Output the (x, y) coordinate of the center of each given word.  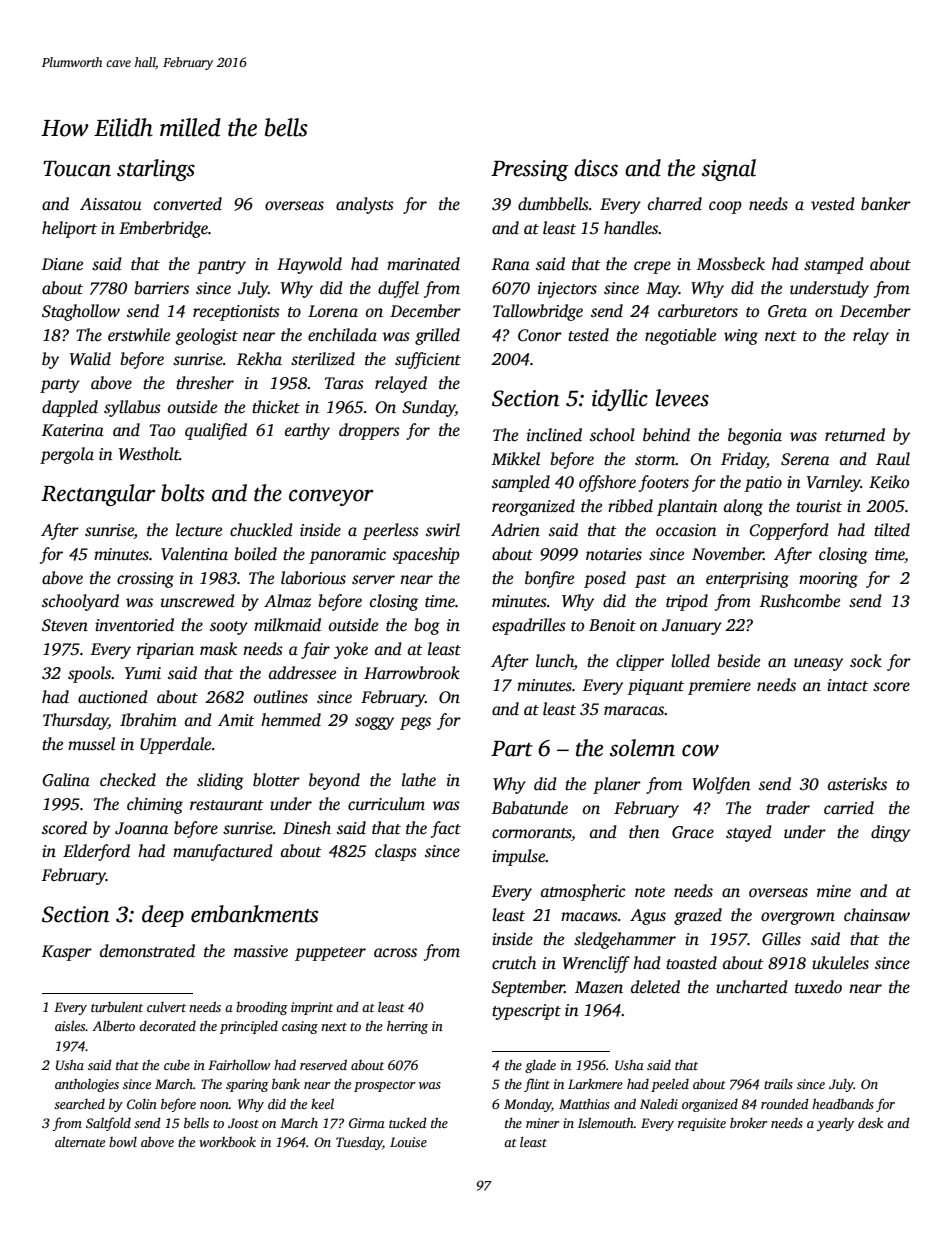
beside (738, 661)
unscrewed (198, 601)
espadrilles (529, 626)
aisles (70, 1026)
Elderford (96, 852)
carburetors (698, 311)
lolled (690, 661)
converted (188, 204)
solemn (642, 748)
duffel (398, 289)
